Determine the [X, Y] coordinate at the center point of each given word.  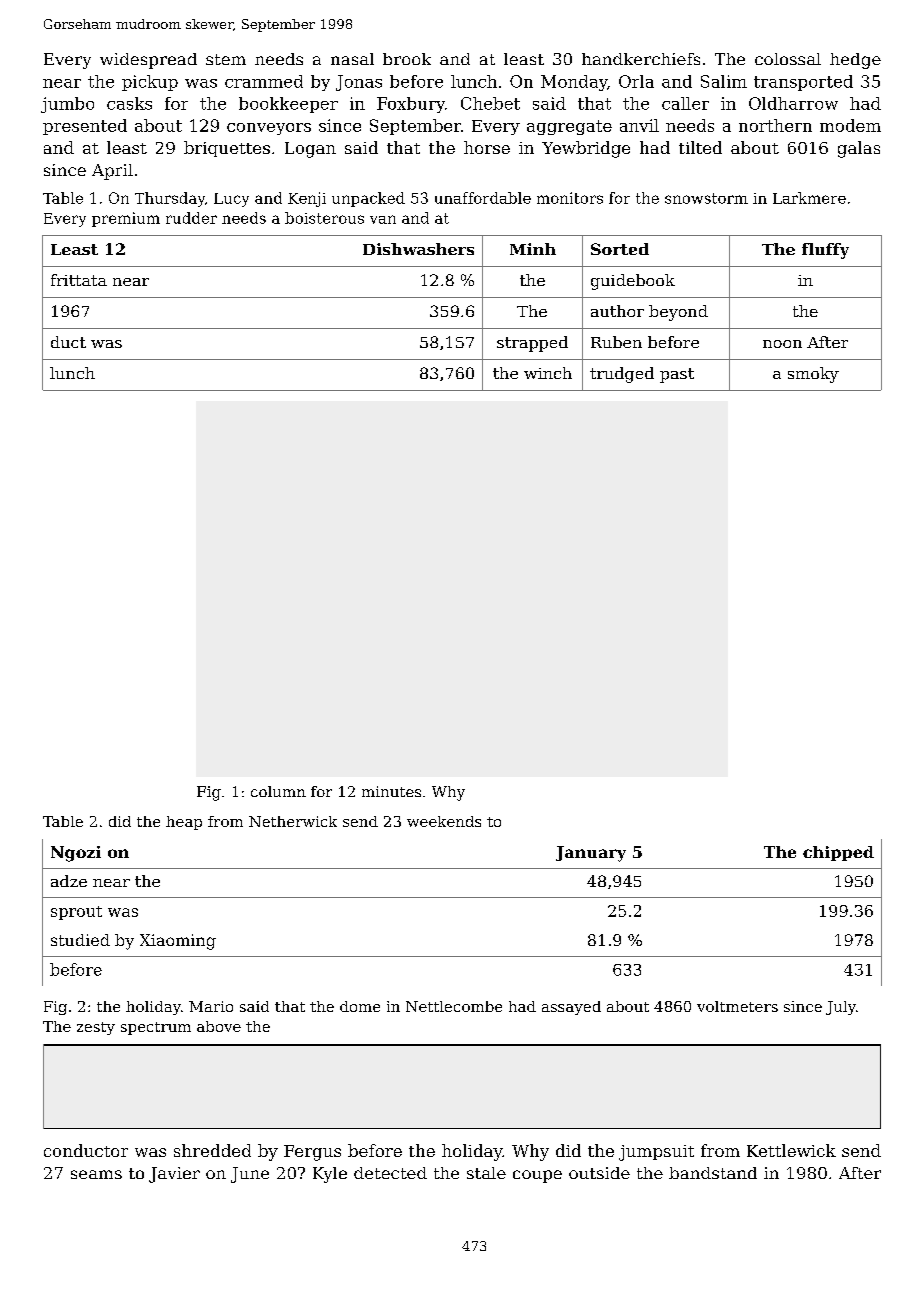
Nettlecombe [454, 1006]
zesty [96, 1028]
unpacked [368, 199]
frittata [79, 280]
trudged [622, 375]
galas [859, 149]
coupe [537, 1176]
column [278, 791]
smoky [813, 375]
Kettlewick [791, 1150]
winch [548, 373]
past [677, 375]
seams [96, 1174]
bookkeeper [288, 105]
